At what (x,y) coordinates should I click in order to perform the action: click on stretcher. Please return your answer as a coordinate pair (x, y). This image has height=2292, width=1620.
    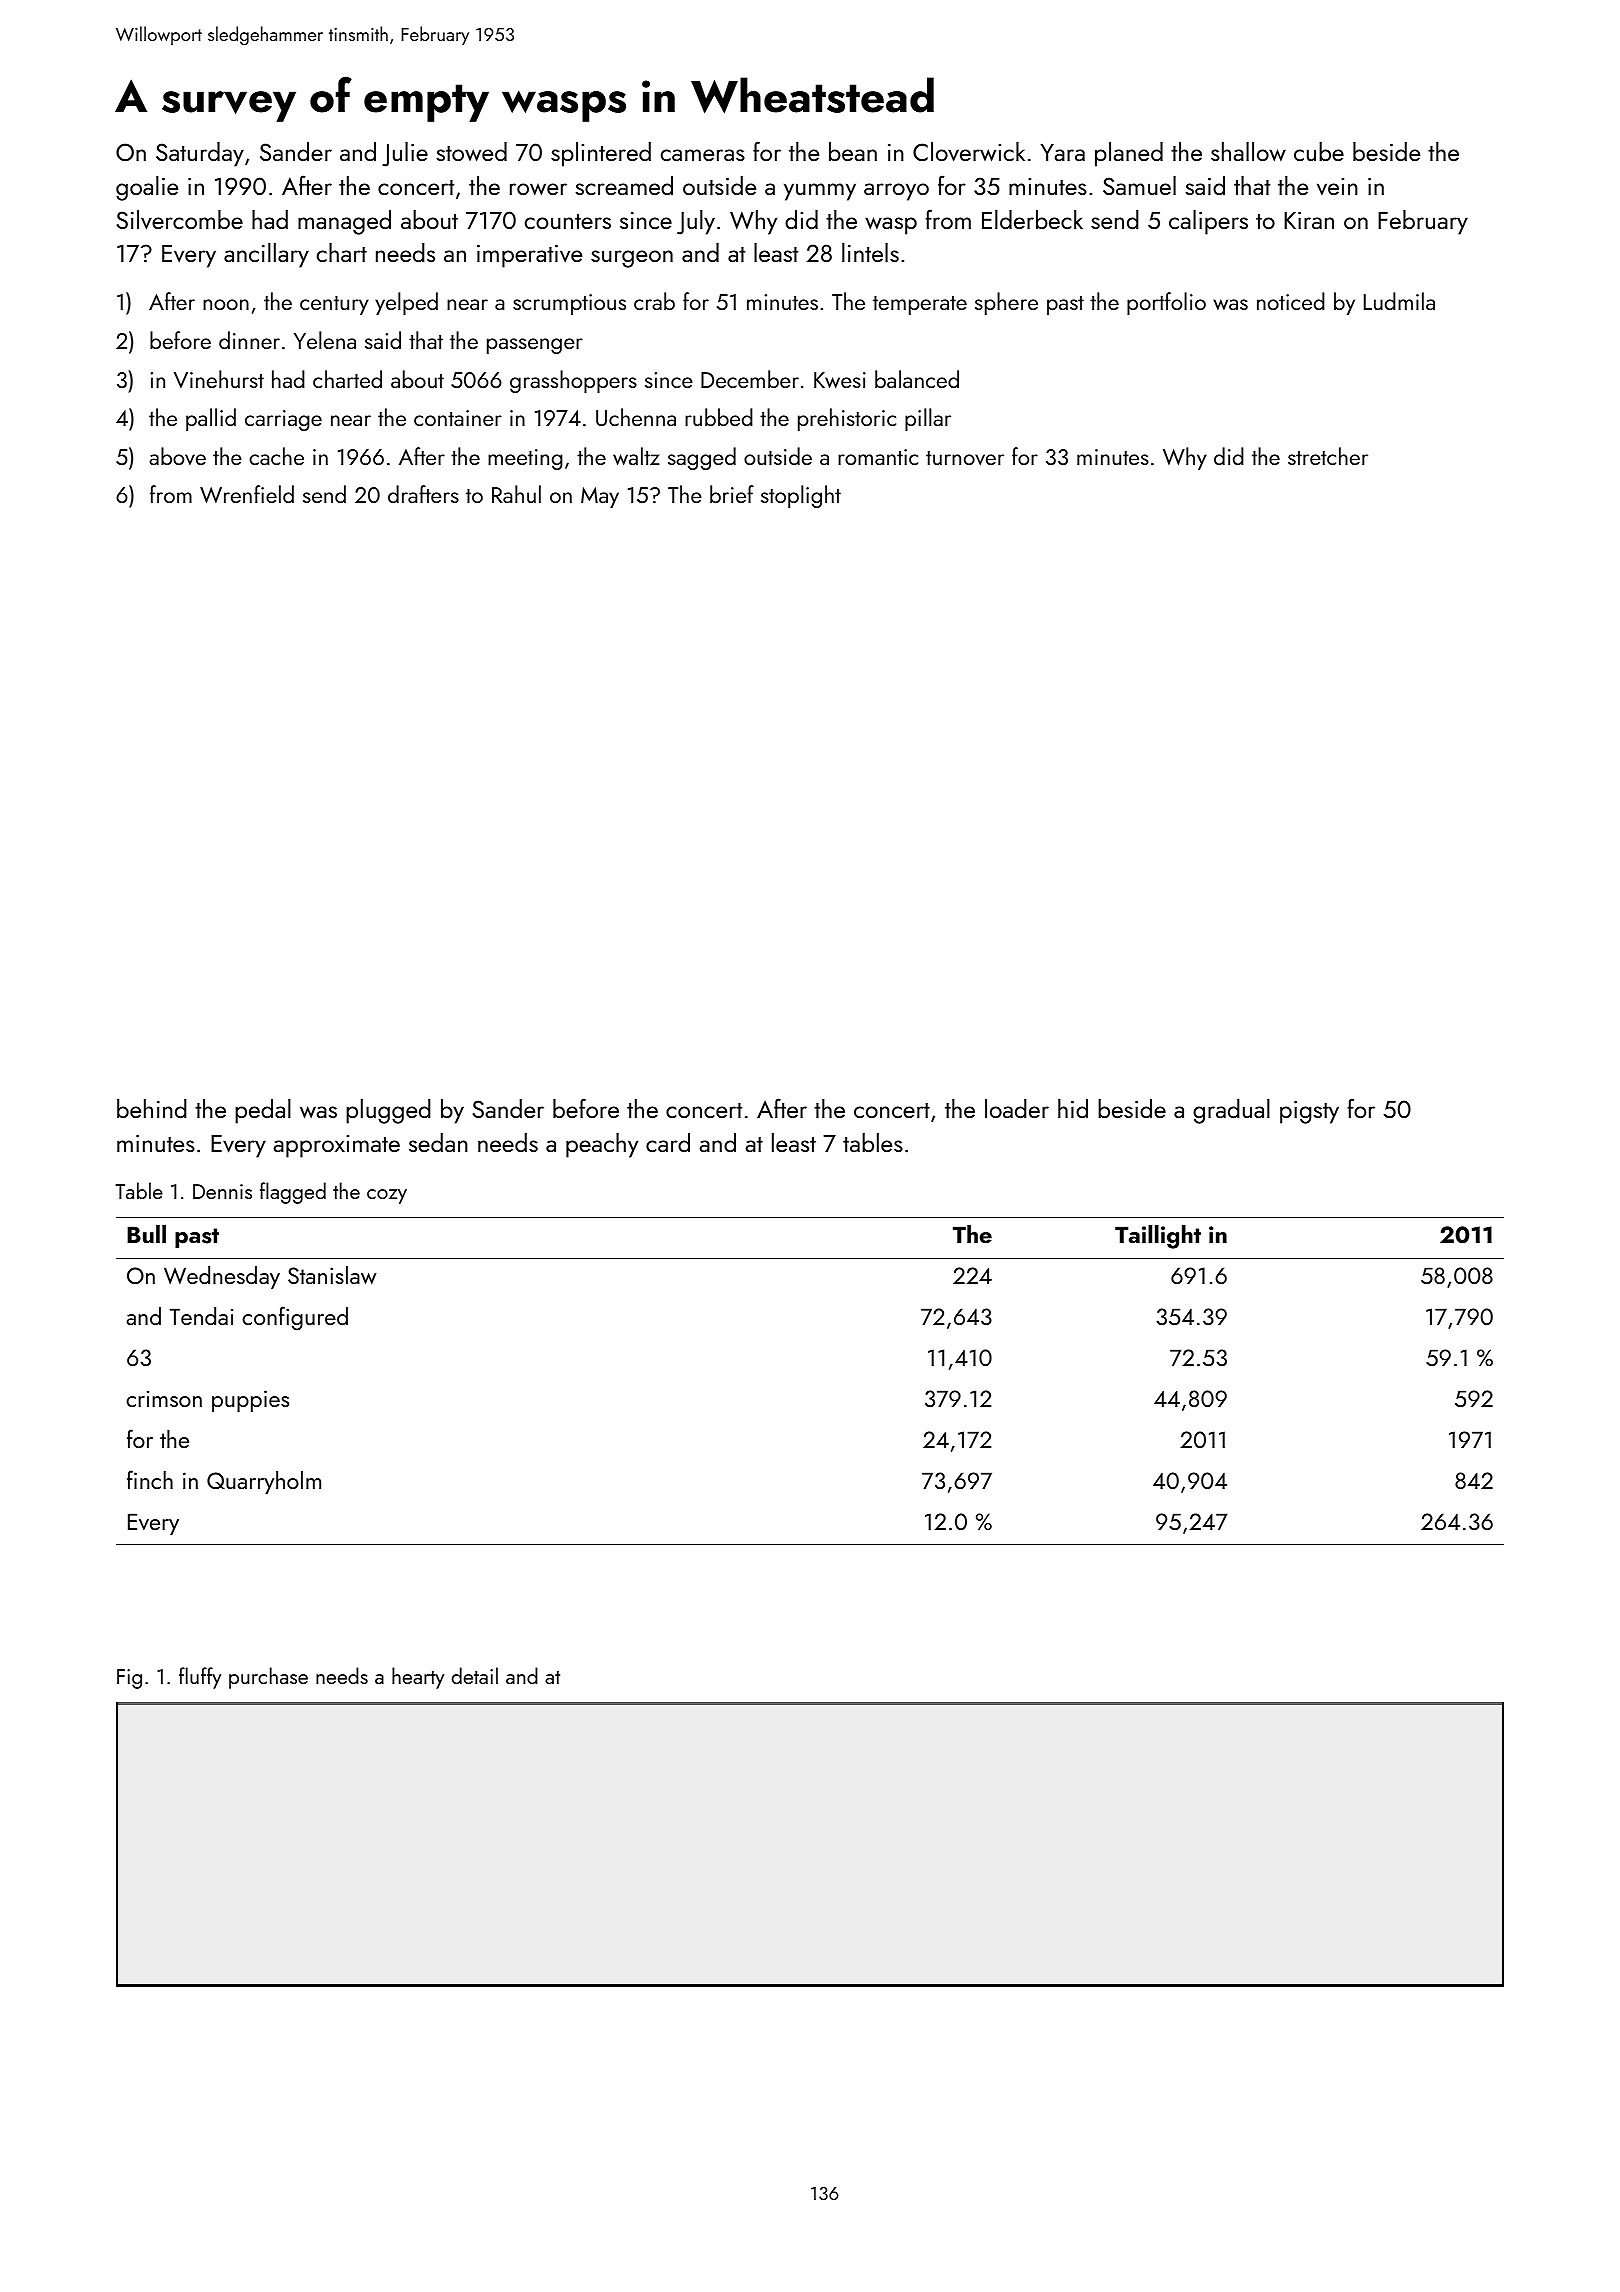
    Looking at the image, I should click on (1328, 456).
